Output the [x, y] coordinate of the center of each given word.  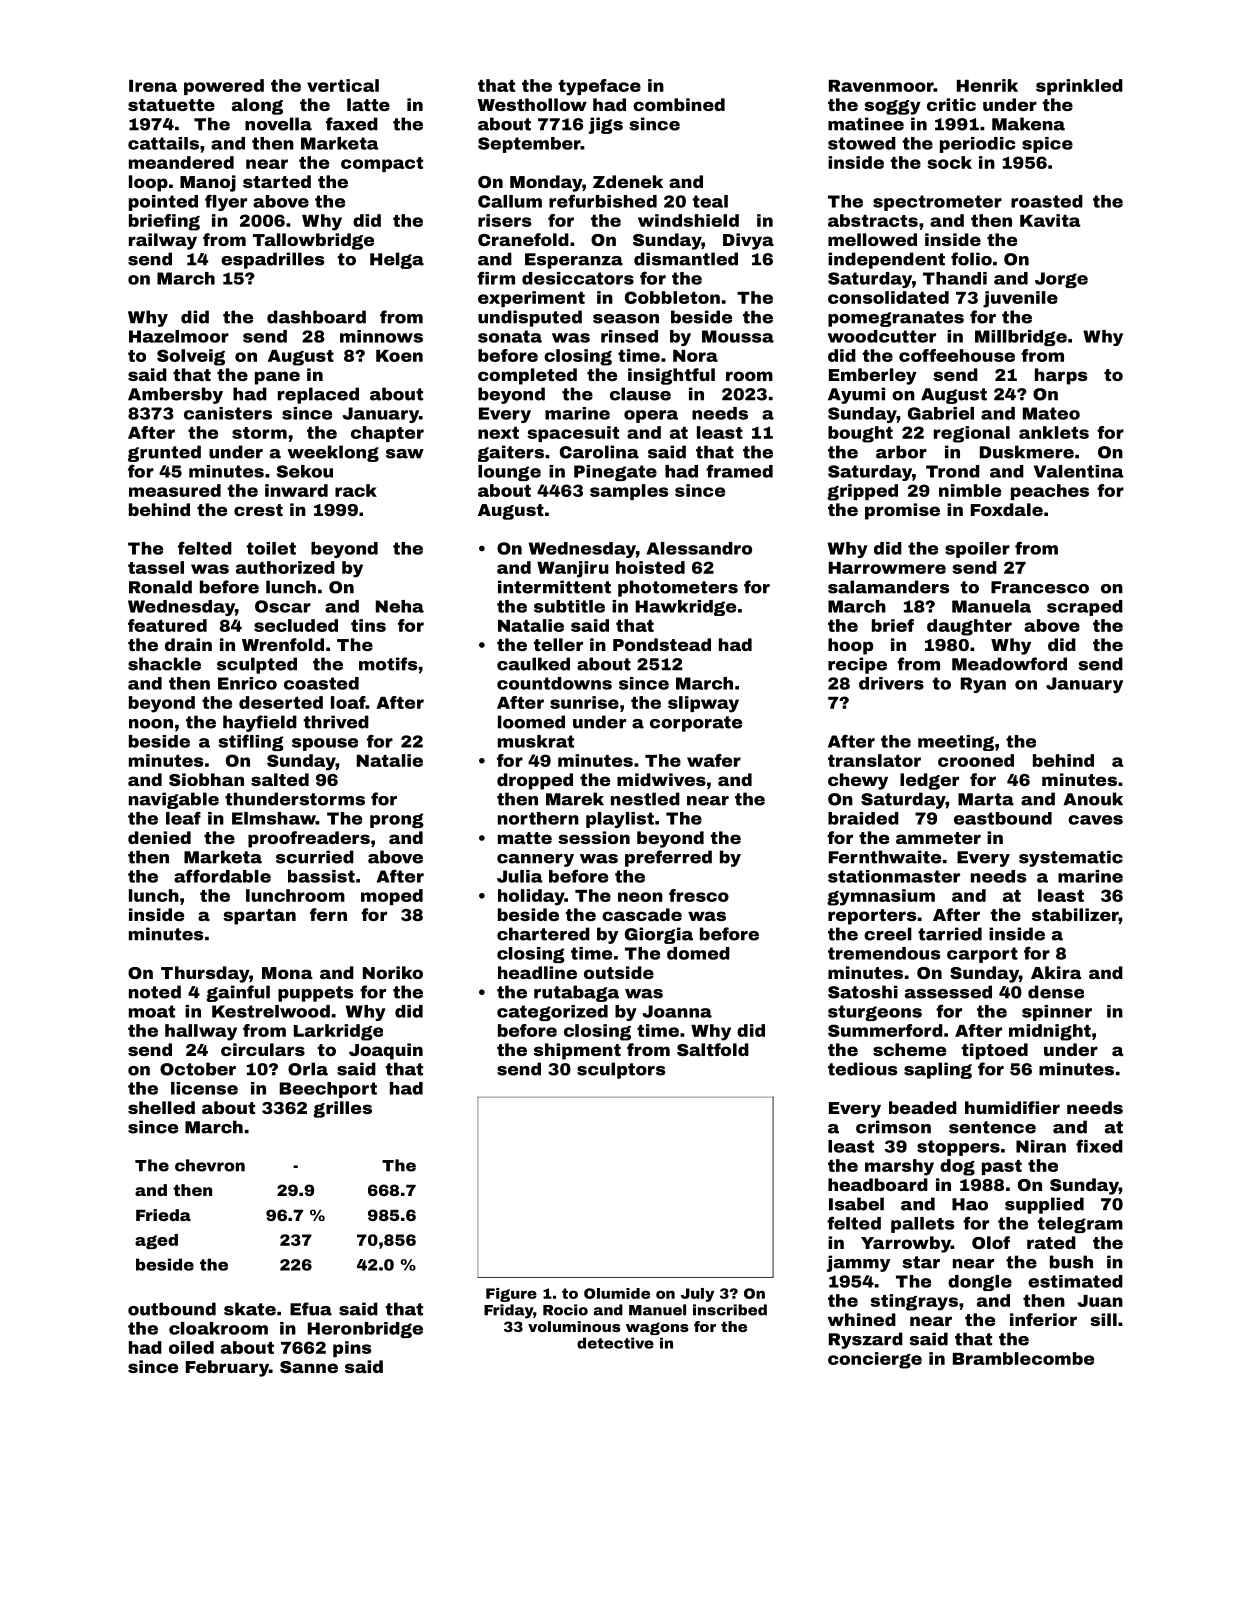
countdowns [554, 683]
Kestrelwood [271, 1011]
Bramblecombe [1023, 1358]
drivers [891, 683]
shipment [577, 1051]
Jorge [1061, 280]
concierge [875, 1360]
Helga [397, 260]
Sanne [309, 1367]
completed [527, 376]
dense [1056, 992]
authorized [285, 567]
